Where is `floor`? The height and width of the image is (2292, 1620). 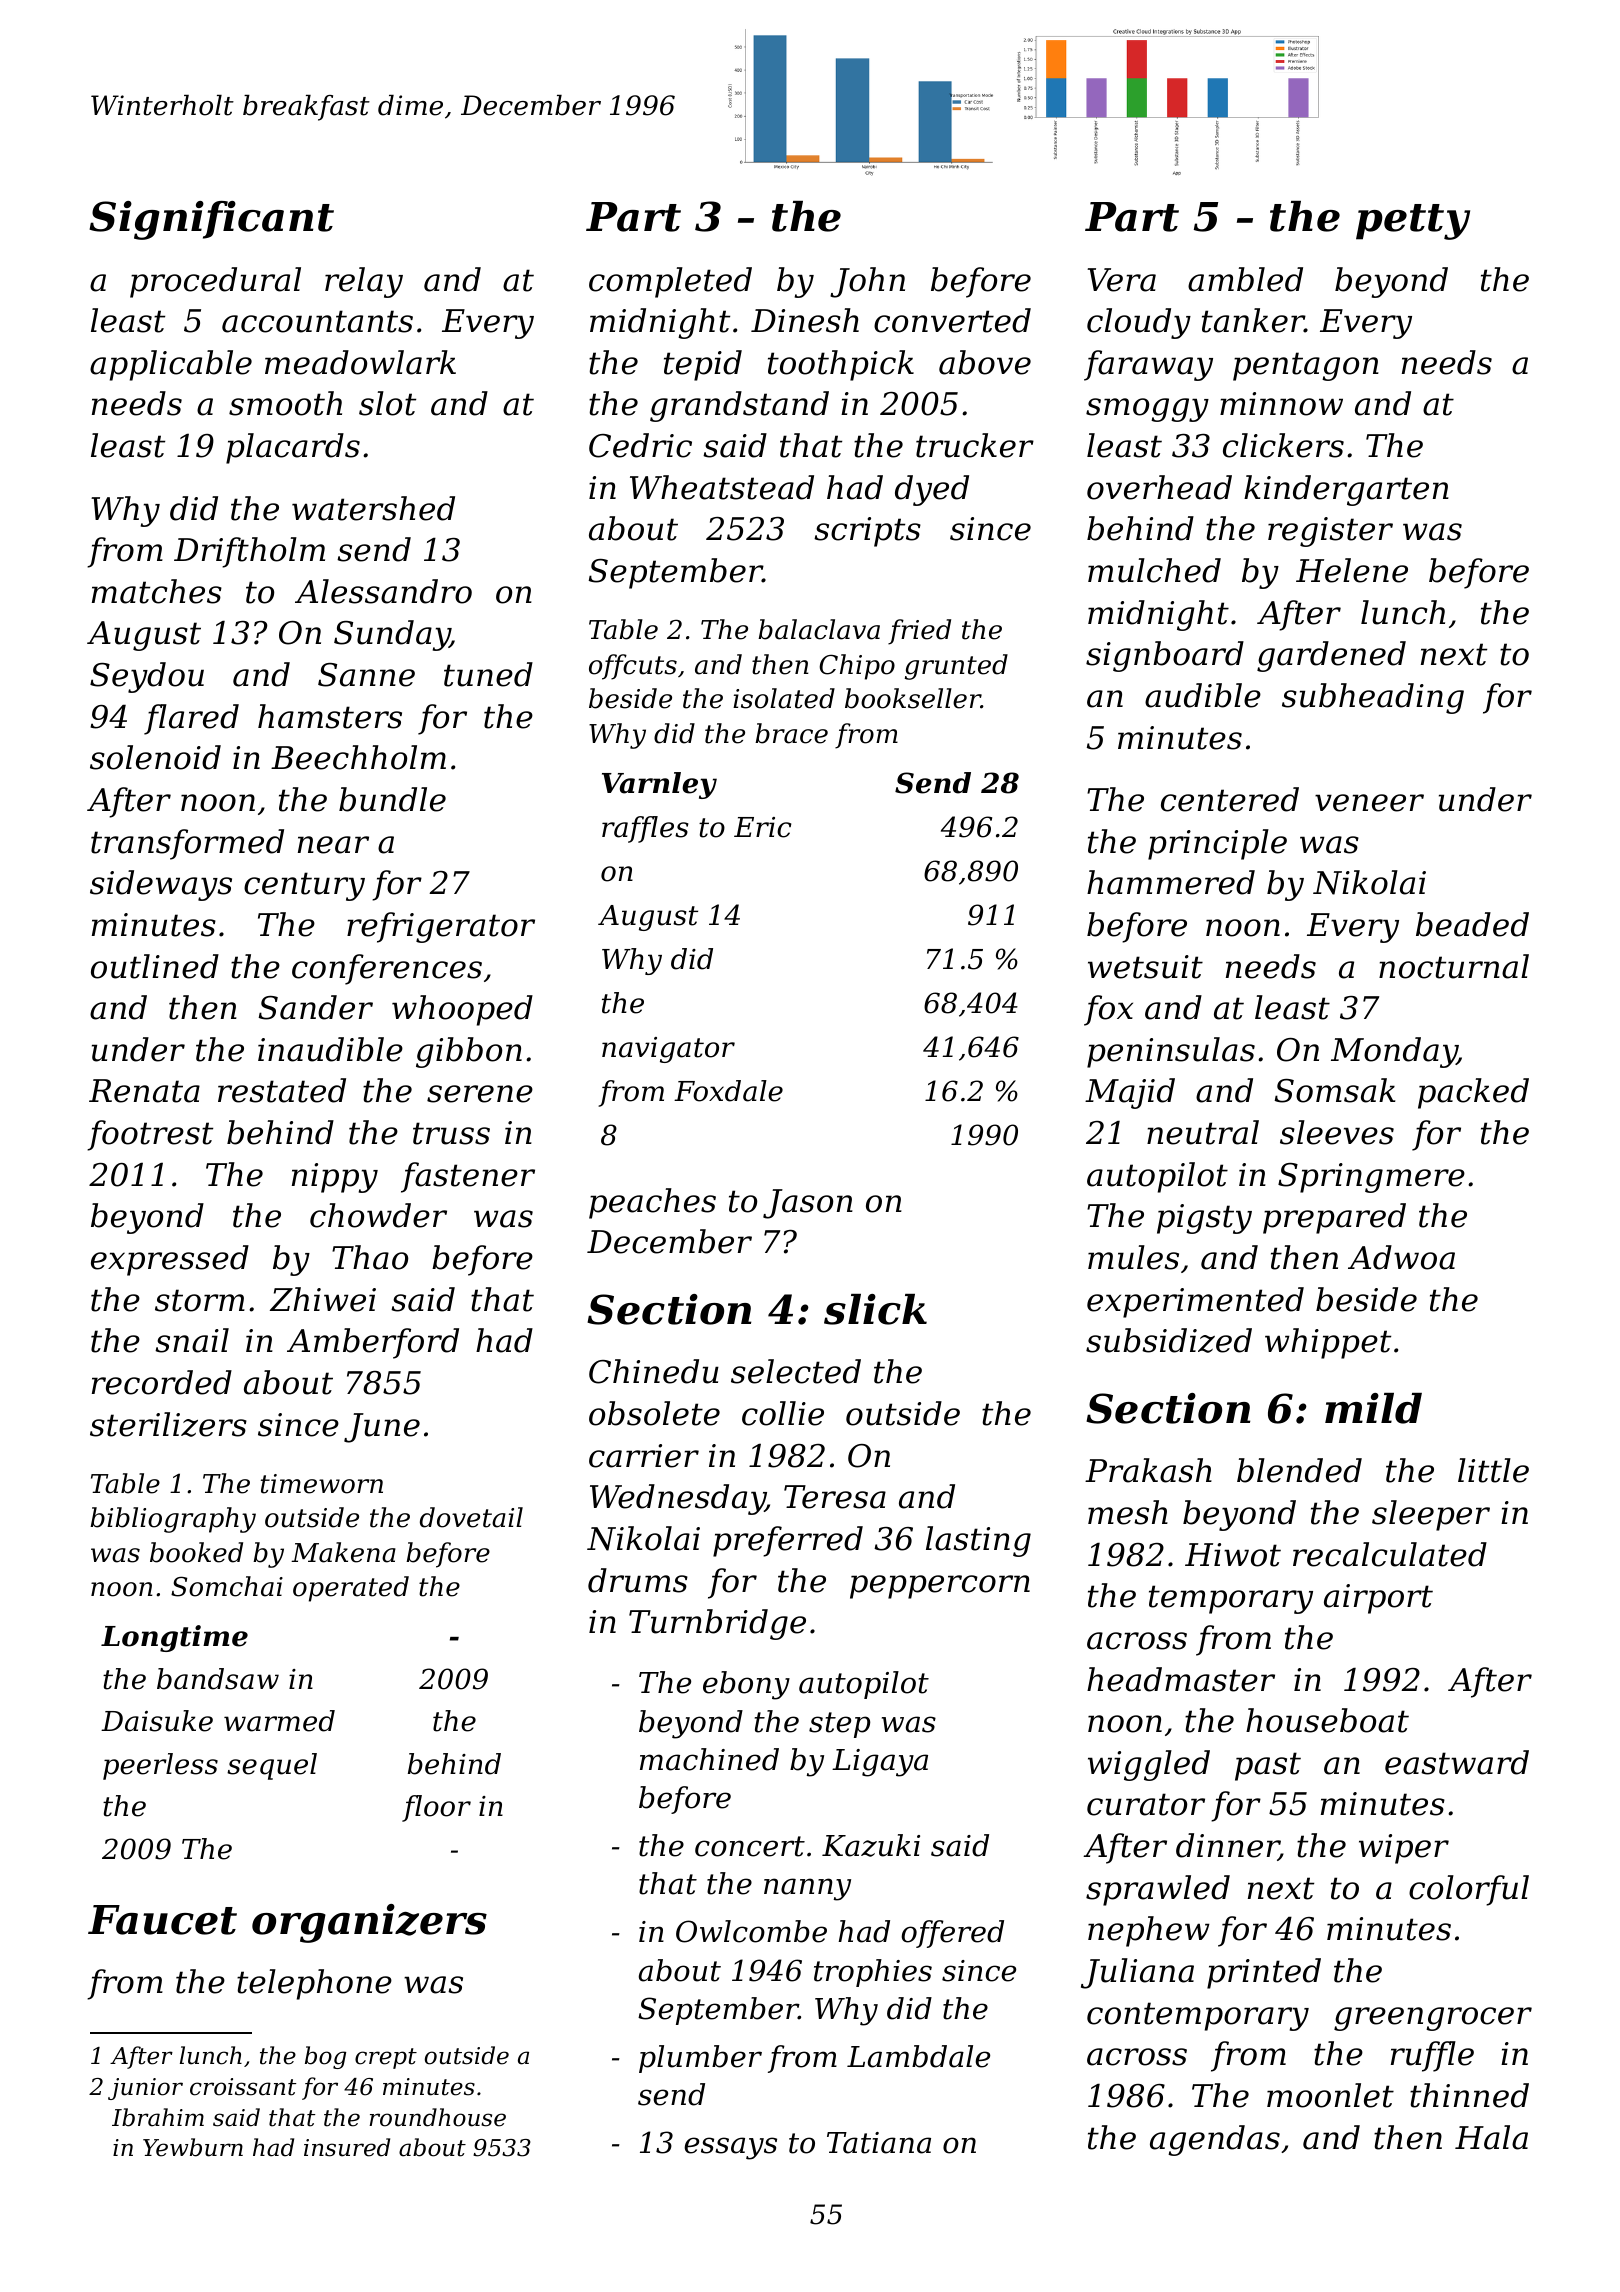
floor is located at coordinates (436, 1808).
